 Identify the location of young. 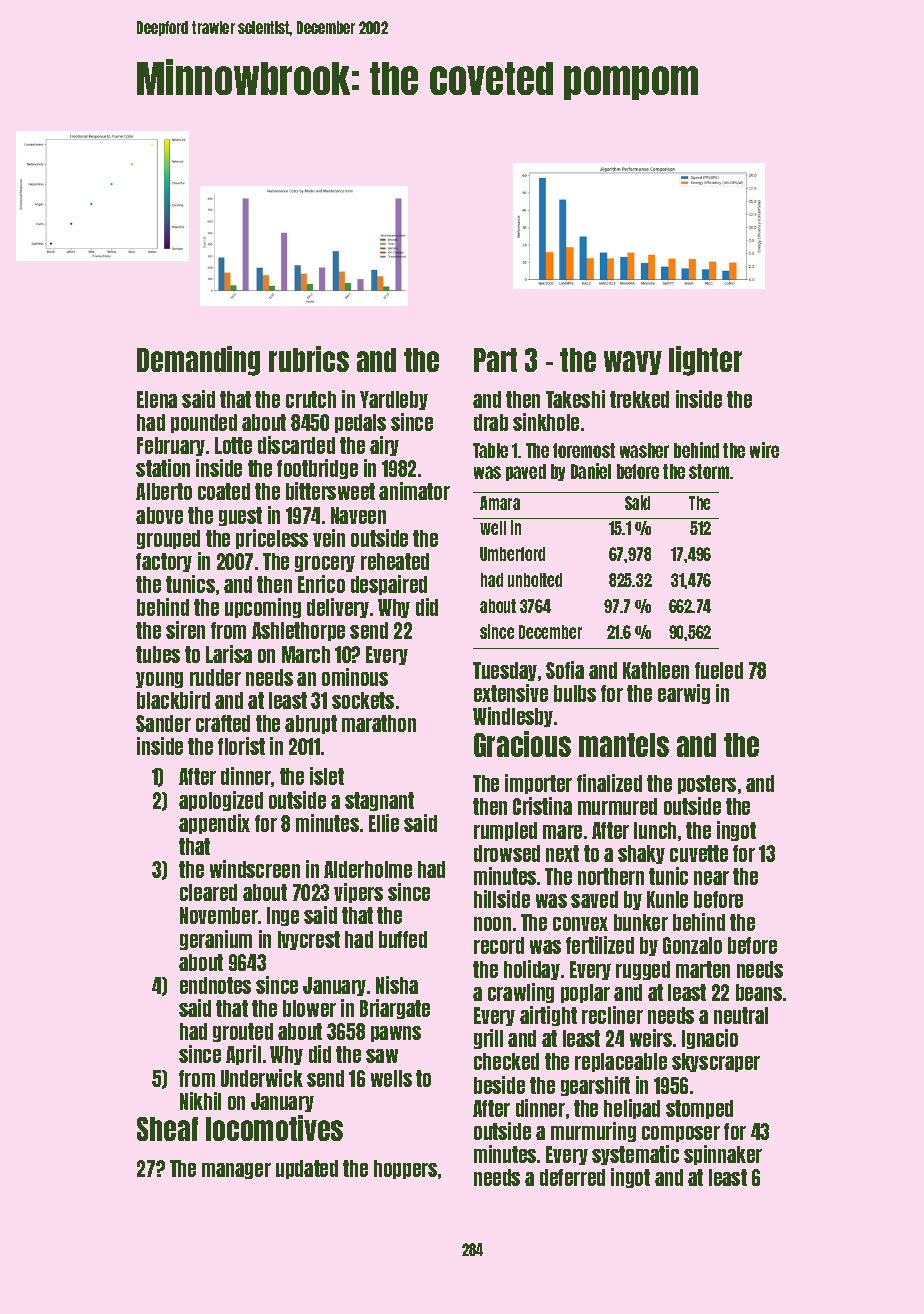
(159, 680).
